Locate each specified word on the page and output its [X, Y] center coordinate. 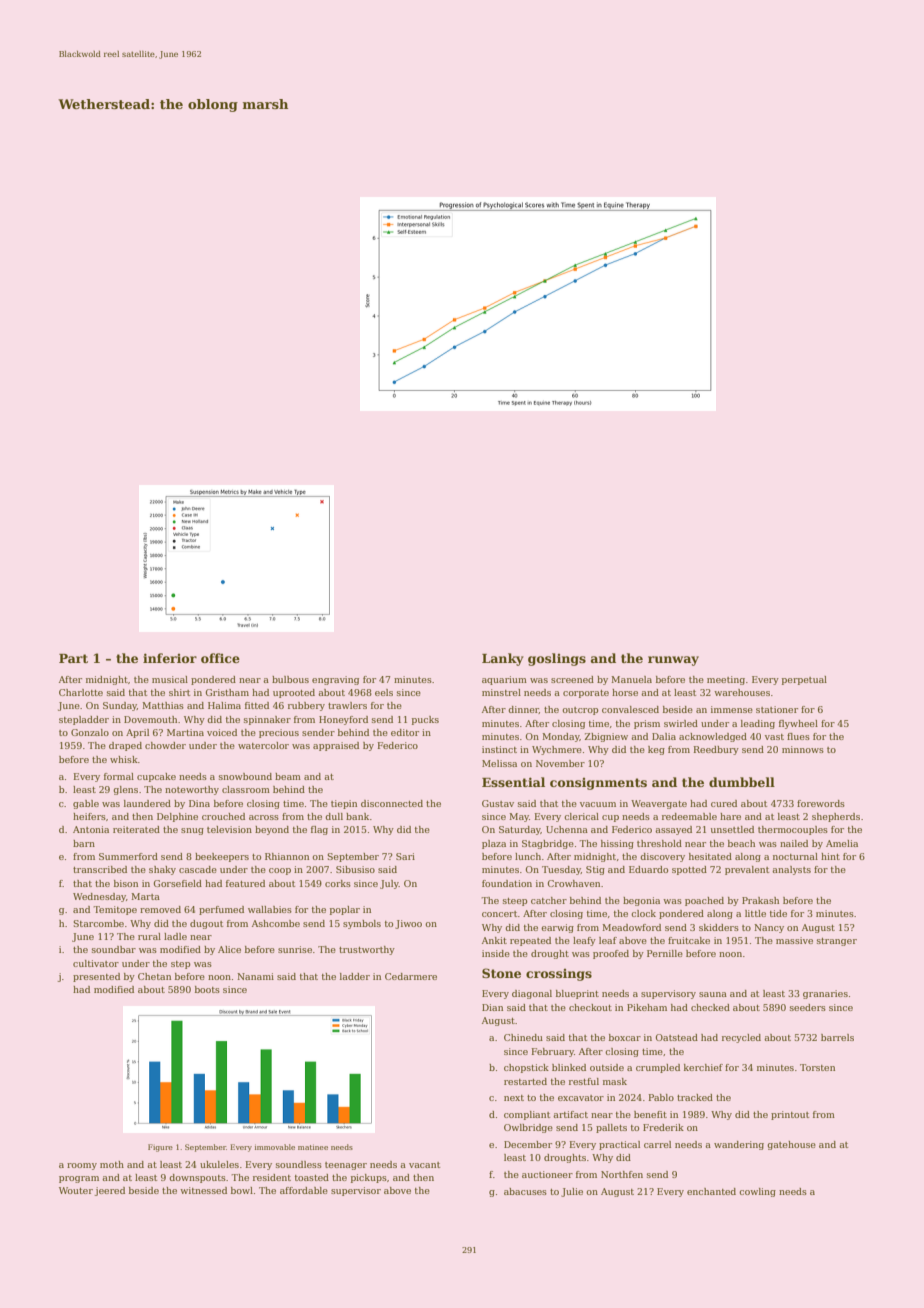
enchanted [711, 1191]
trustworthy [367, 950]
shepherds [836, 817]
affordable [304, 1190]
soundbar [114, 949]
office [220, 658]
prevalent [747, 870]
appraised [336, 746]
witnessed [203, 1190]
